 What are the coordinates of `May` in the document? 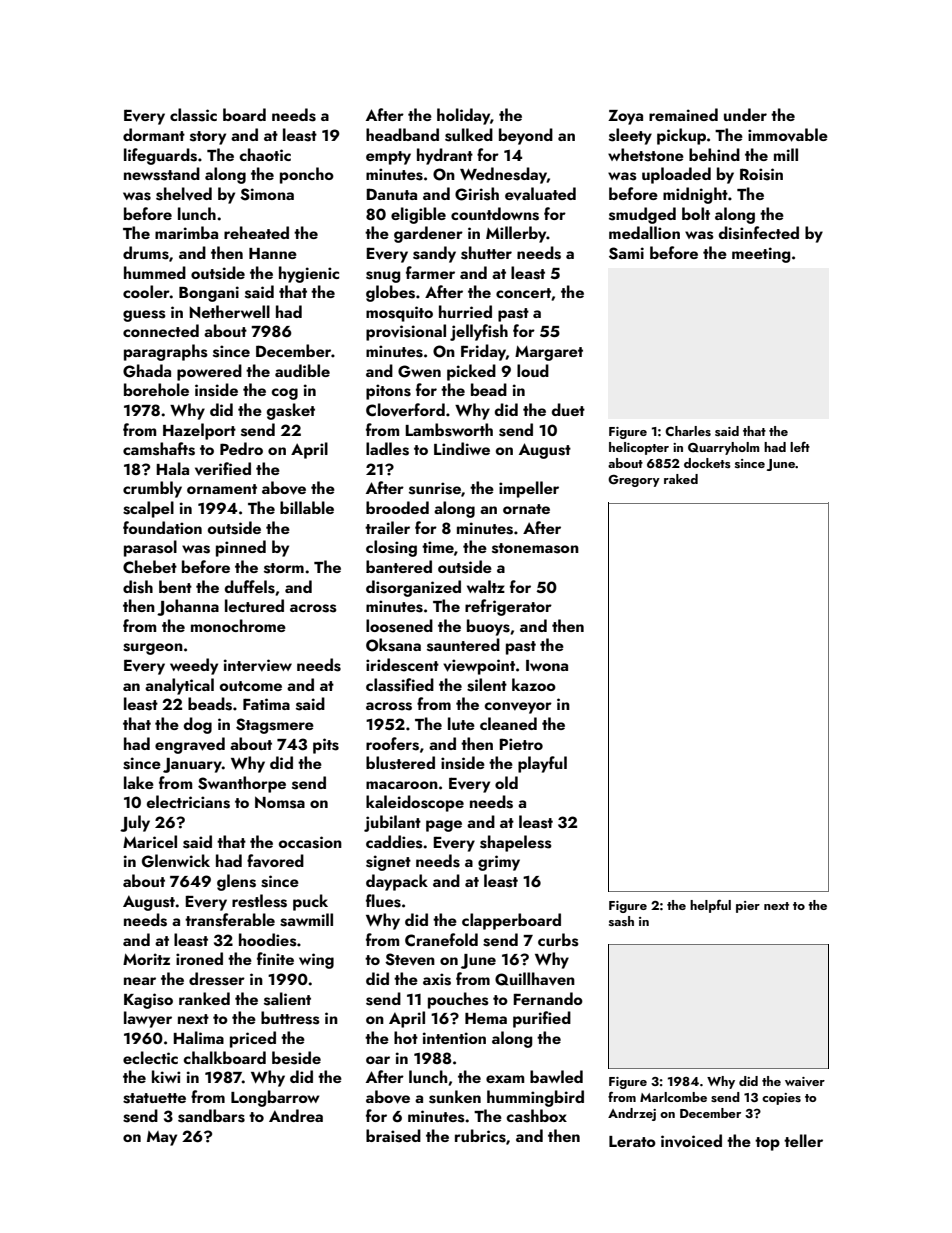 It's located at (162, 1138).
